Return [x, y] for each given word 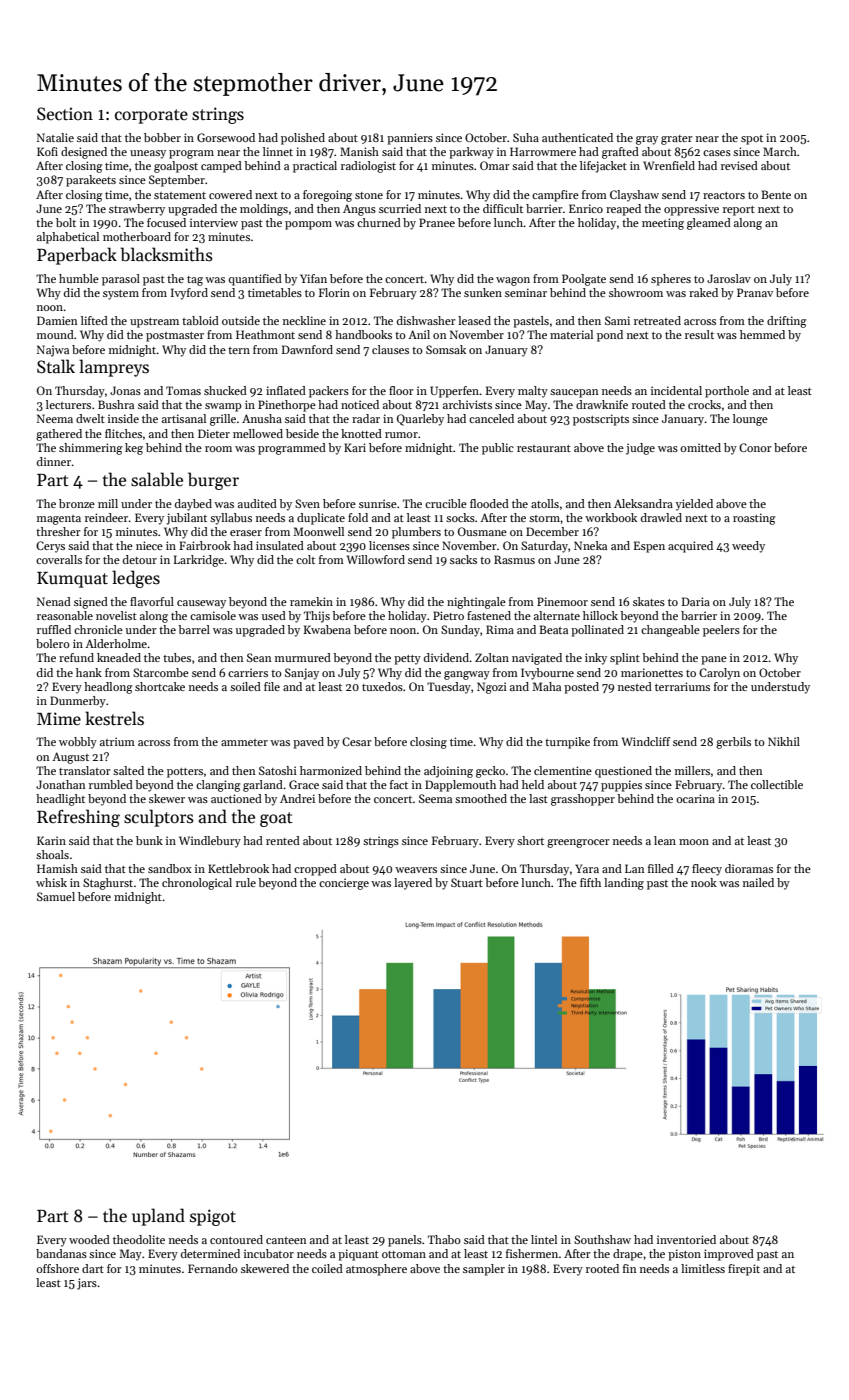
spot [752, 140]
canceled [491, 418]
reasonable [65, 615]
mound [55, 334]
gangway [467, 675]
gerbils [733, 743]
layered [413, 884]
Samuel [56, 896]
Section [65, 114]
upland [158, 1217]
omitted [700, 447]
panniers [410, 139]
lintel [544, 1239]
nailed [758, 882]
